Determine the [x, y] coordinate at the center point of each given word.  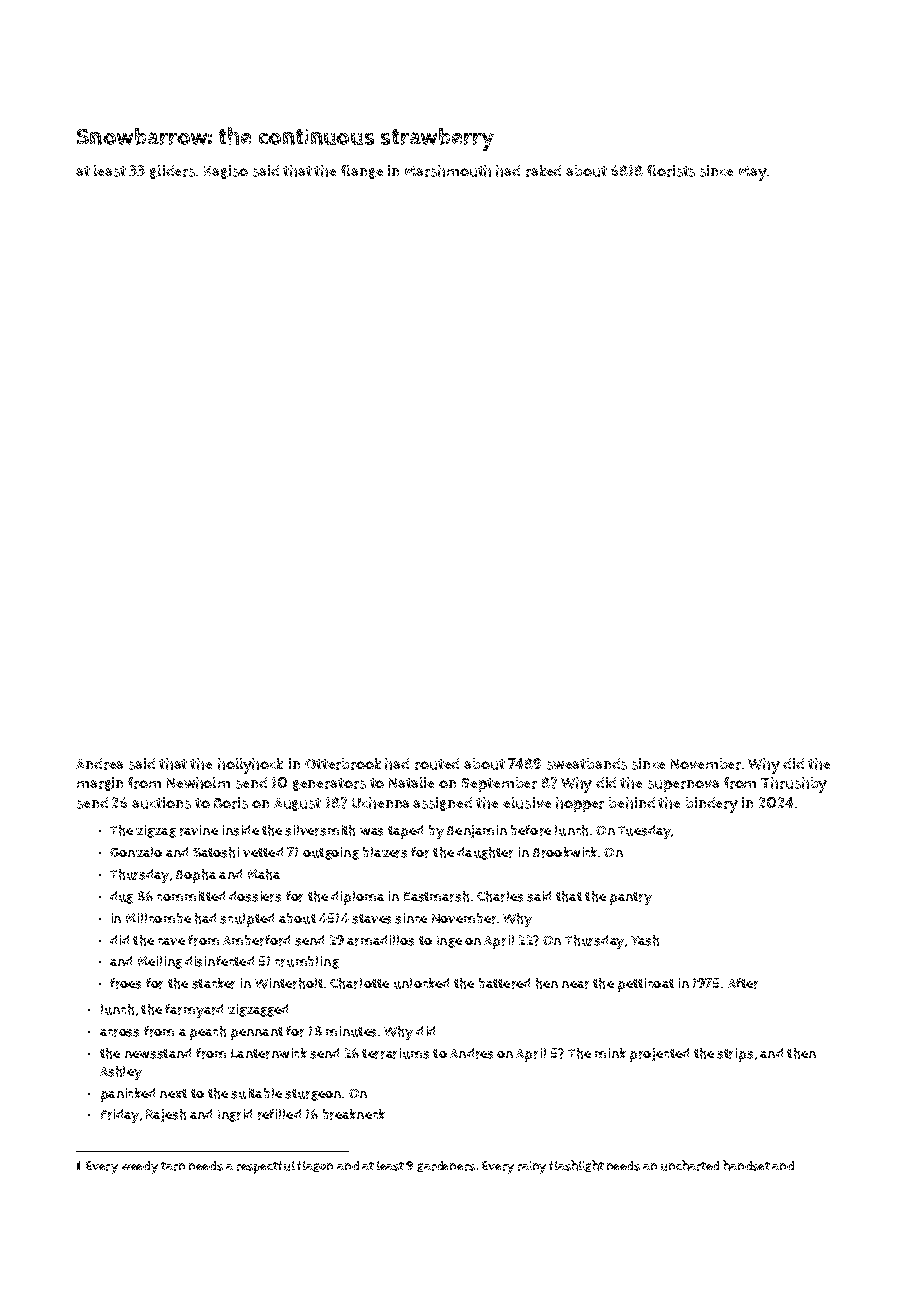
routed [437, 764]
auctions [161, 803]
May [753, 173]
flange [362, 172]
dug [121, 897]
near [575, 985]
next [173, 1093]
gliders [172, 172]
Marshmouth [448, 171]
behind [632, 803]
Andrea [99, 764]
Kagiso [226, 172]
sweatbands [587, 764]
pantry [631, 898]
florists [671, 171]
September [499, 784]
